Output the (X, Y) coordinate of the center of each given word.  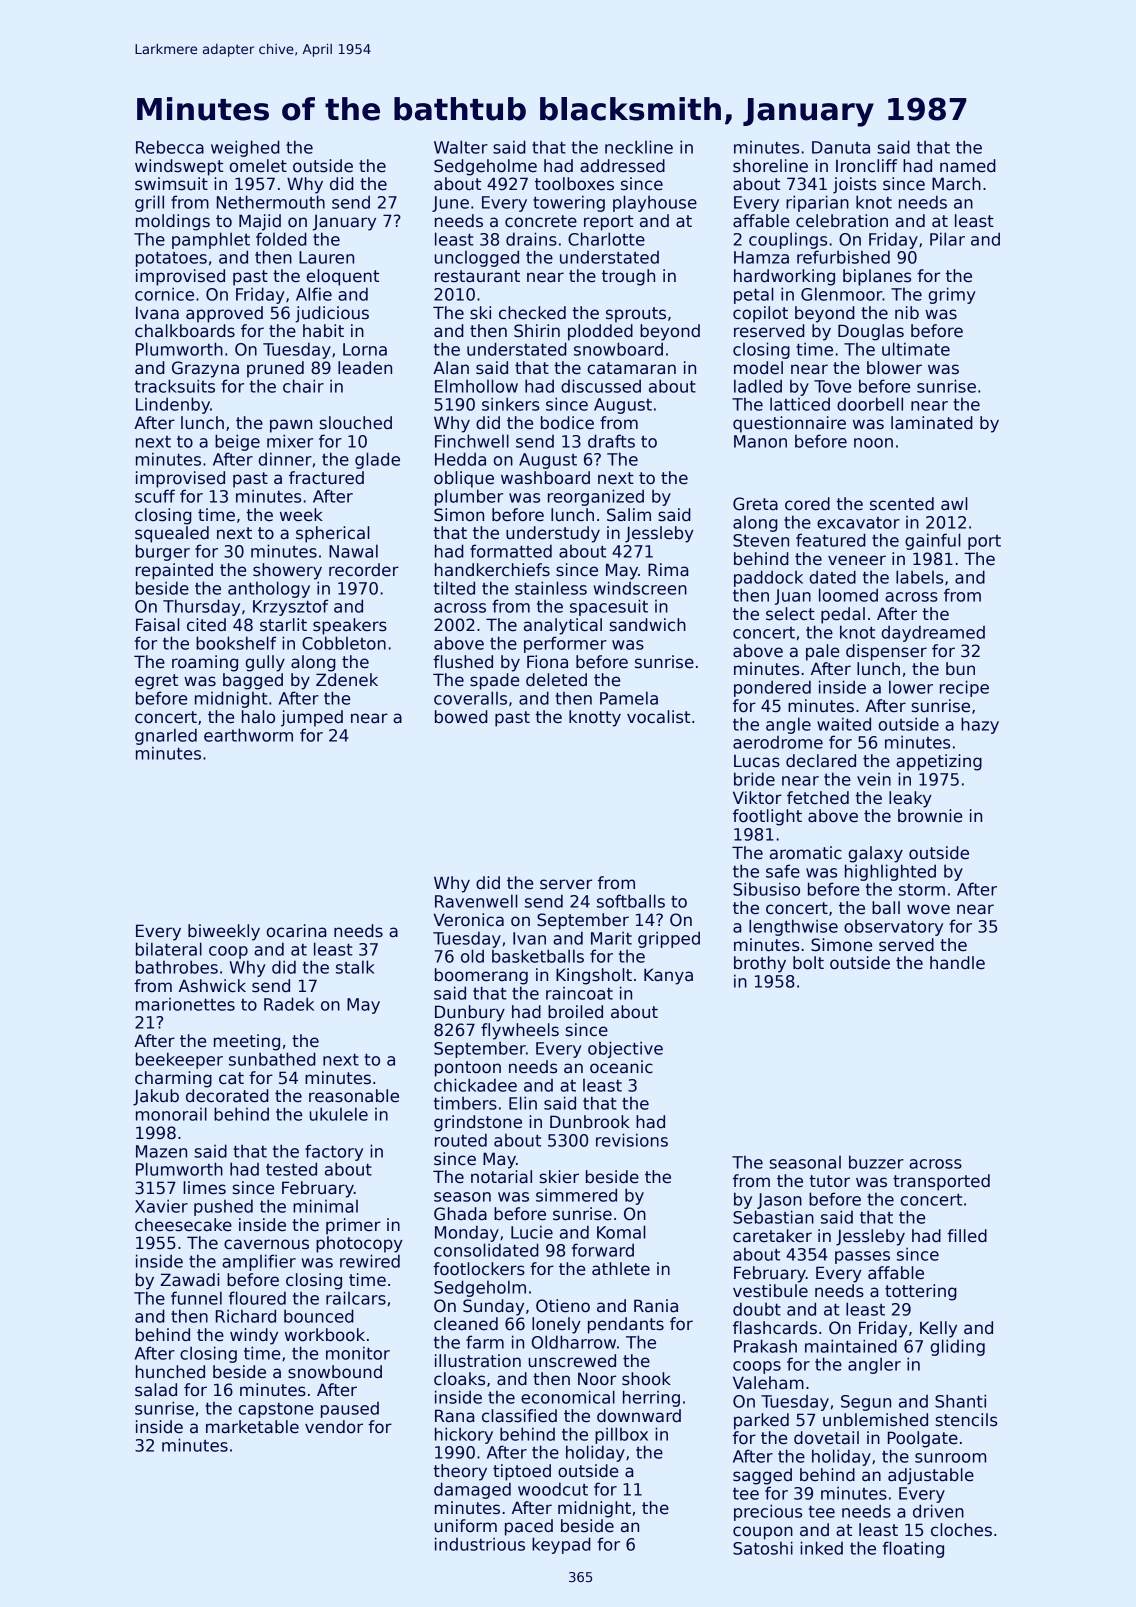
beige (237, 442)
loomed (848, 595)
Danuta (841, 147)
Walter (461, 147)
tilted (454, 588)
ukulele (338, 1114)
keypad (561, 1545)
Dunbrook (590, 1122)
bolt (808, 963)
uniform (465, 1525)
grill (149, 203)
